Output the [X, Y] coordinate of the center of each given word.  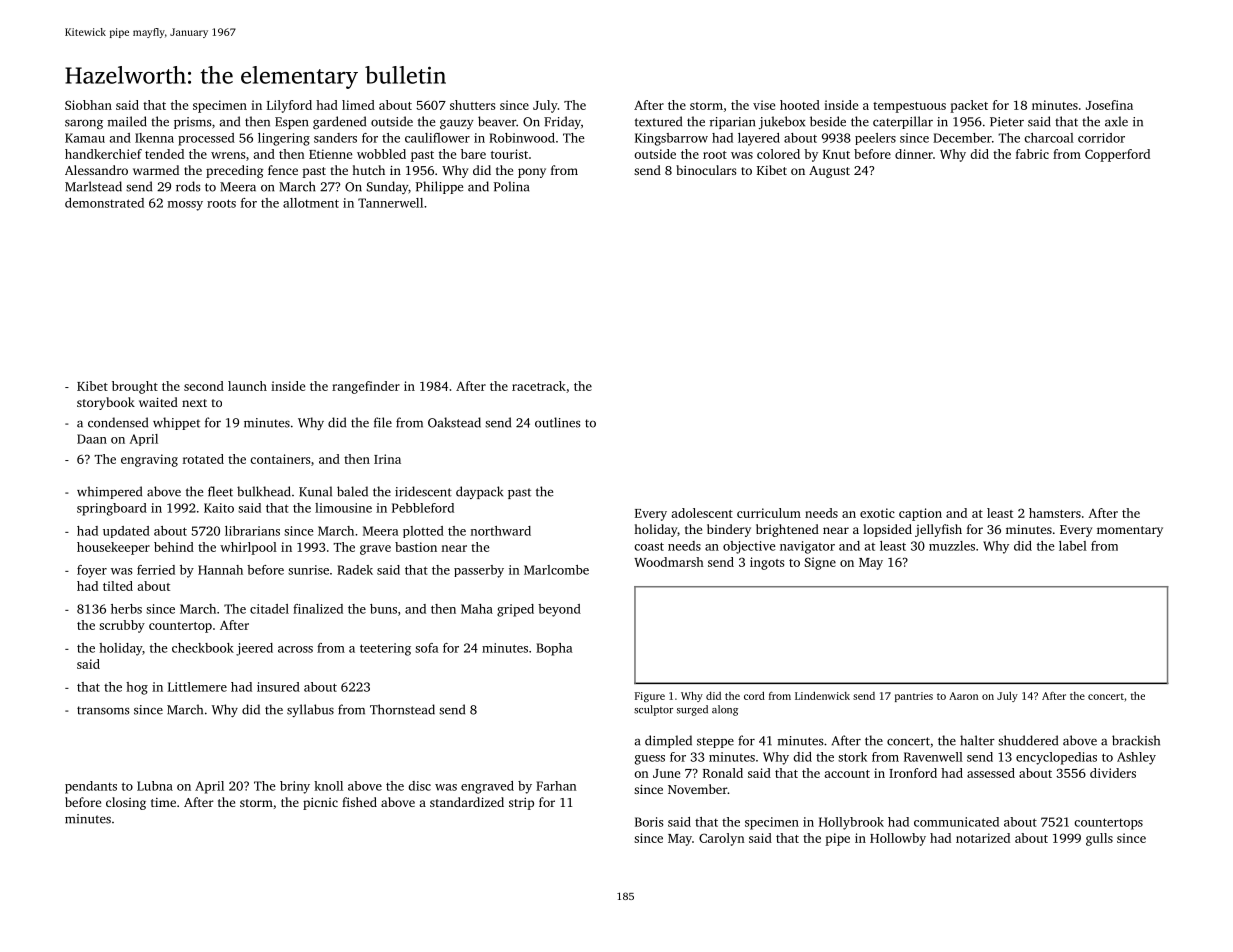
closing [126, 803]
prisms [193, 123]
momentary [1130, 531]
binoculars [706, 170]
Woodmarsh [669, 562]
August [829, 172]
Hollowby [898, 839]
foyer [92, 571]
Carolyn [722, 839]
